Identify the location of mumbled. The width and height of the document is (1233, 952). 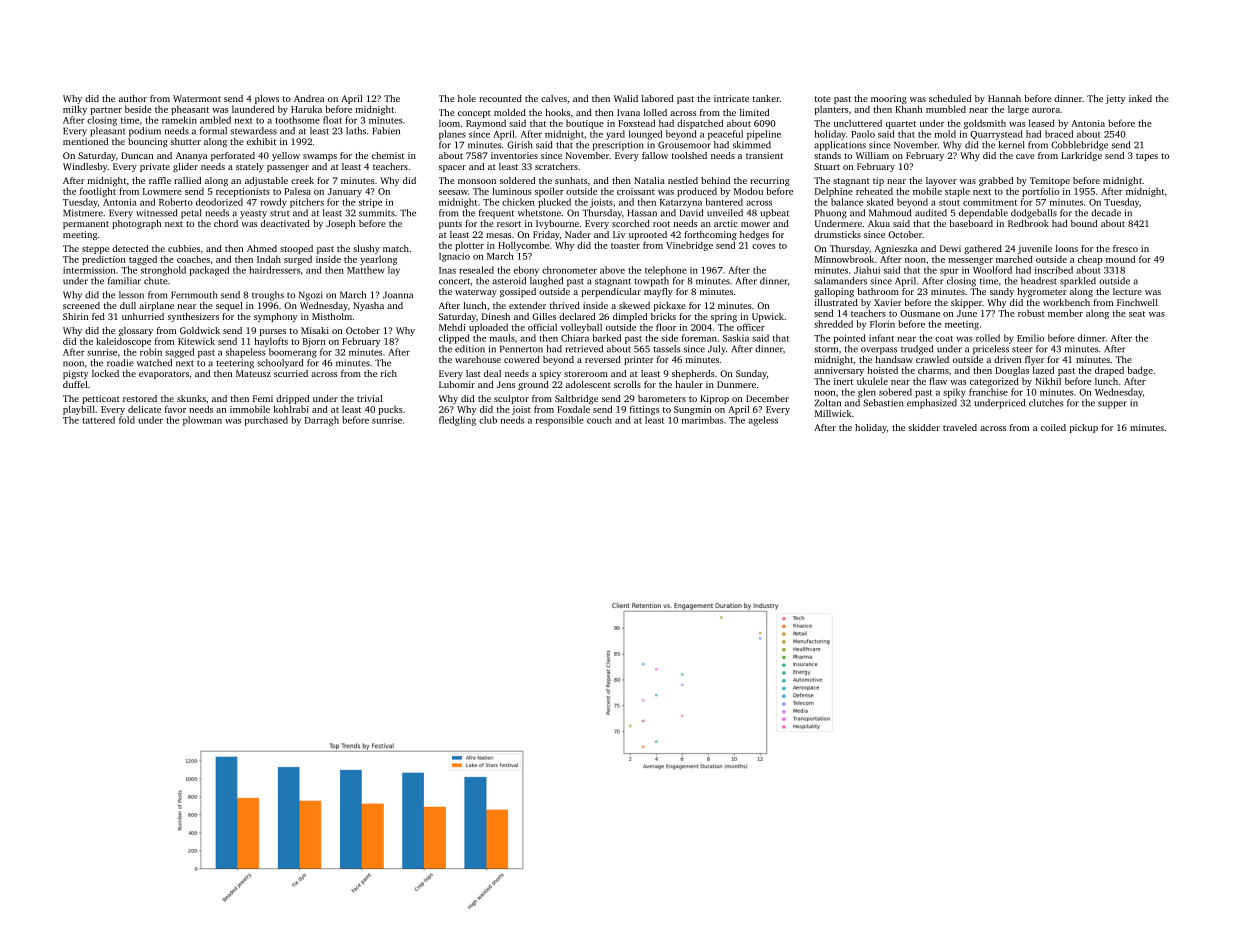
(946, 109).
